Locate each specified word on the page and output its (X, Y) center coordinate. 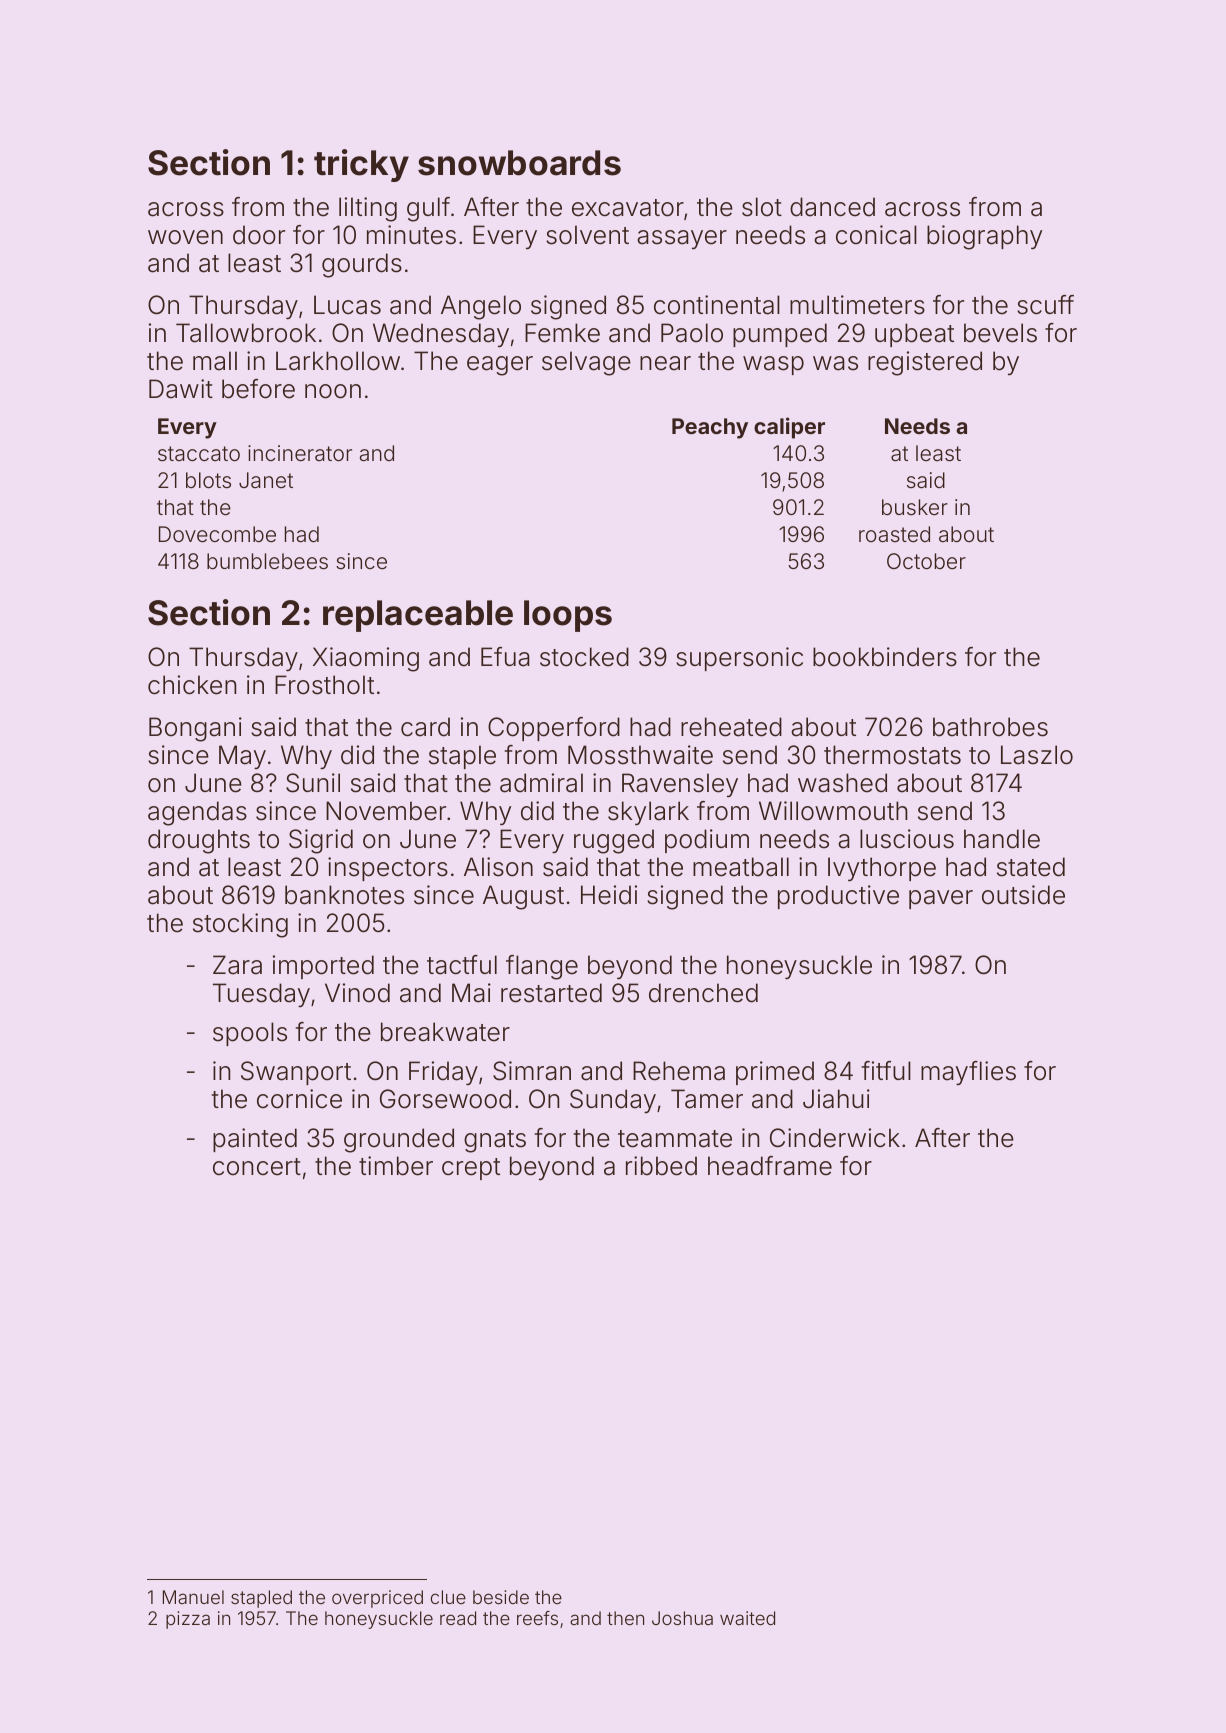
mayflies (968, 1073)
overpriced (377, 1599)
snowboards (519, 163)
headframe (770, 1166)
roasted (894, 534)
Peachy (710, 428)
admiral (541, 783)
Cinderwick (835, 1138)
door (259, 235)
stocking (240, 925)
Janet (266, 480)
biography (984, 237)
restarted (551, 993)
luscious (907, 839)
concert (257, 1167)
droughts (199, 841)
